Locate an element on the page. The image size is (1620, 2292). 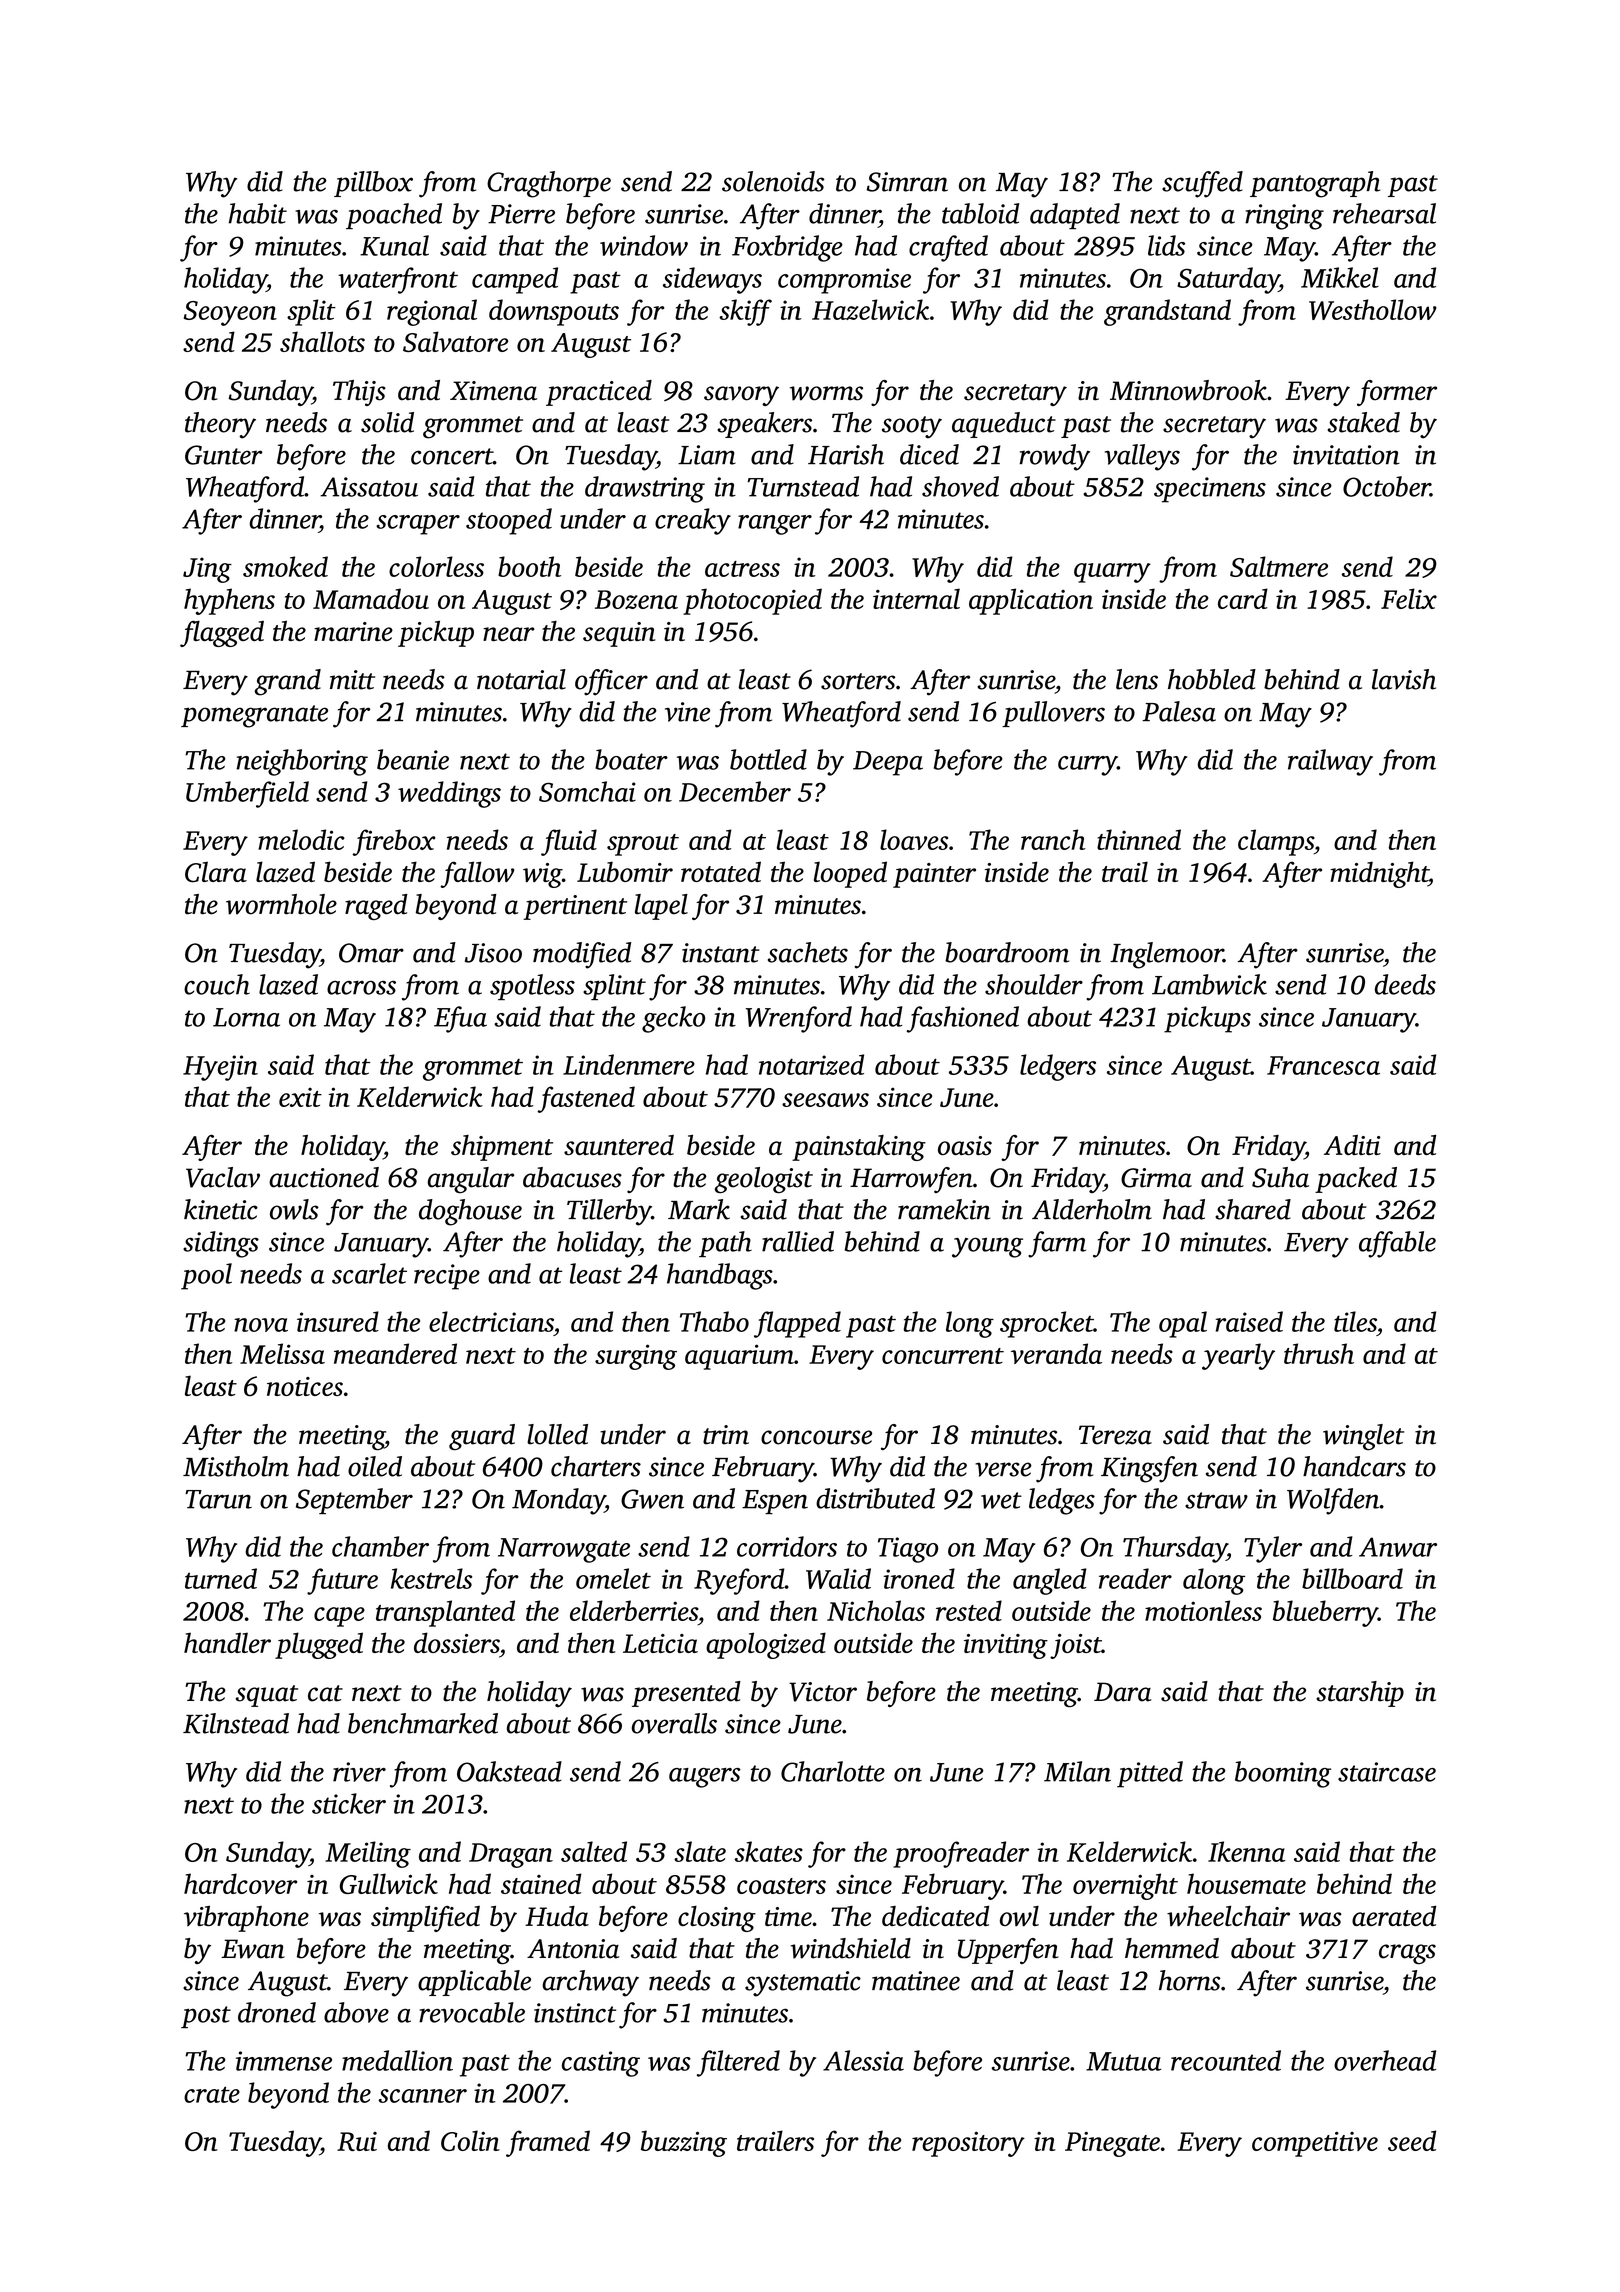
skiff is located at coordinates (745, 312).
